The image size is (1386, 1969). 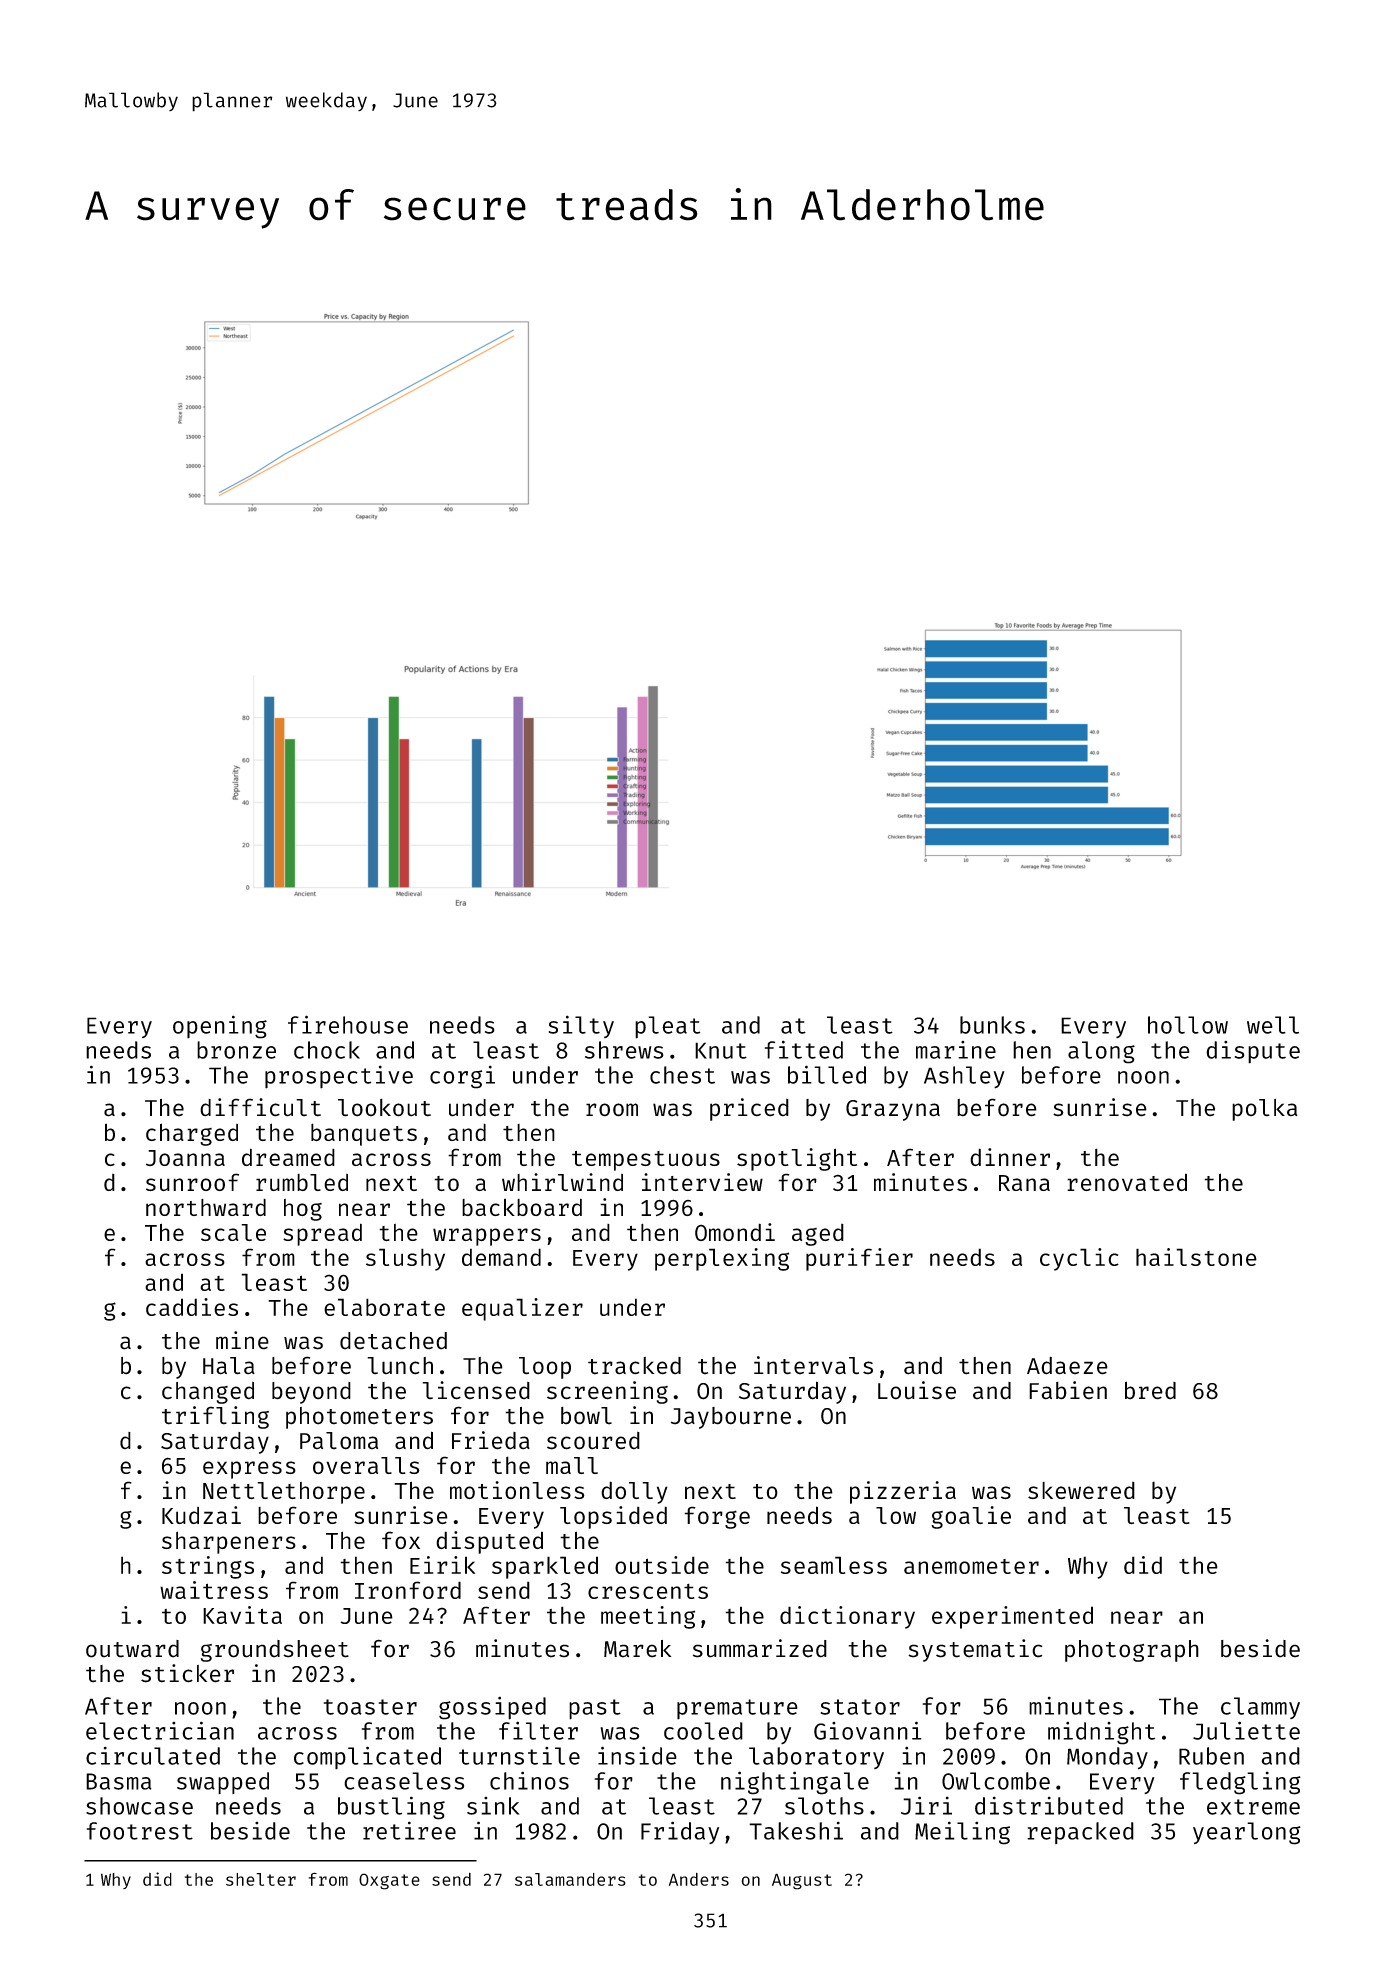 What do you see at coordinates (359, 1418) in the screenshot?
I see `photometers` at bounding box center [359, 1418].
